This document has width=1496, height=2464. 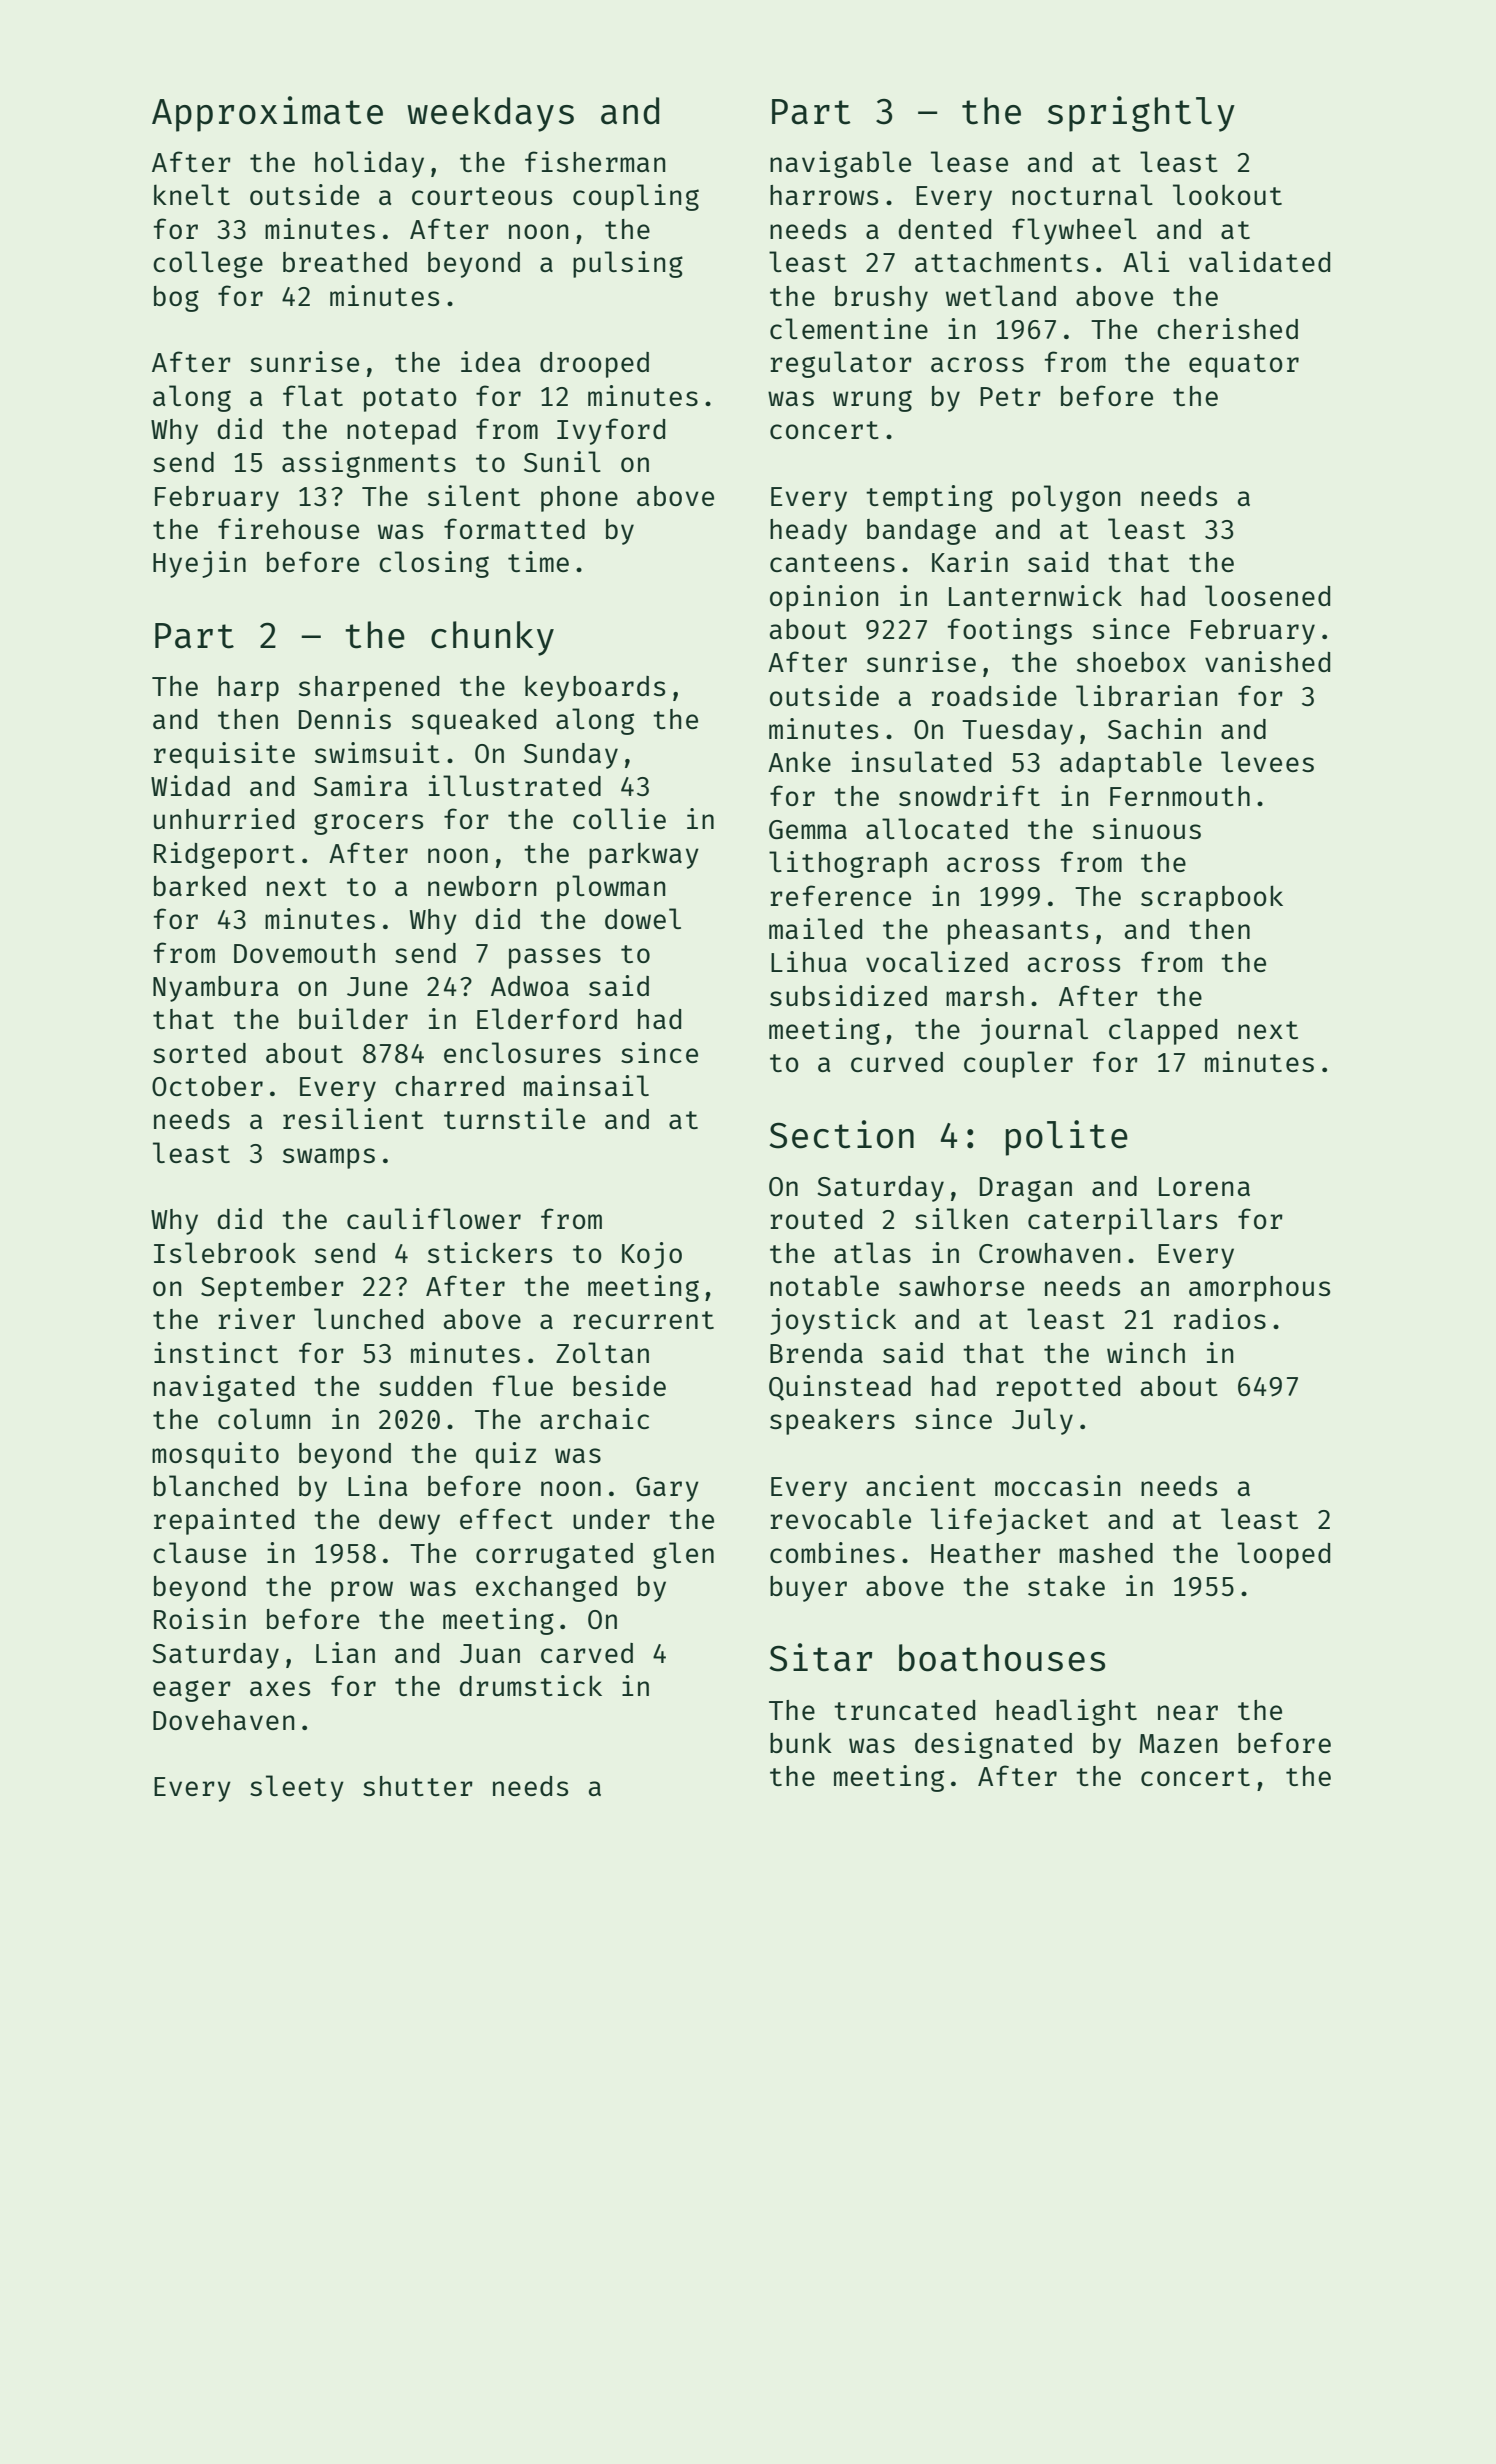 I want to click on Approximate, so click(x=267, y=114).
